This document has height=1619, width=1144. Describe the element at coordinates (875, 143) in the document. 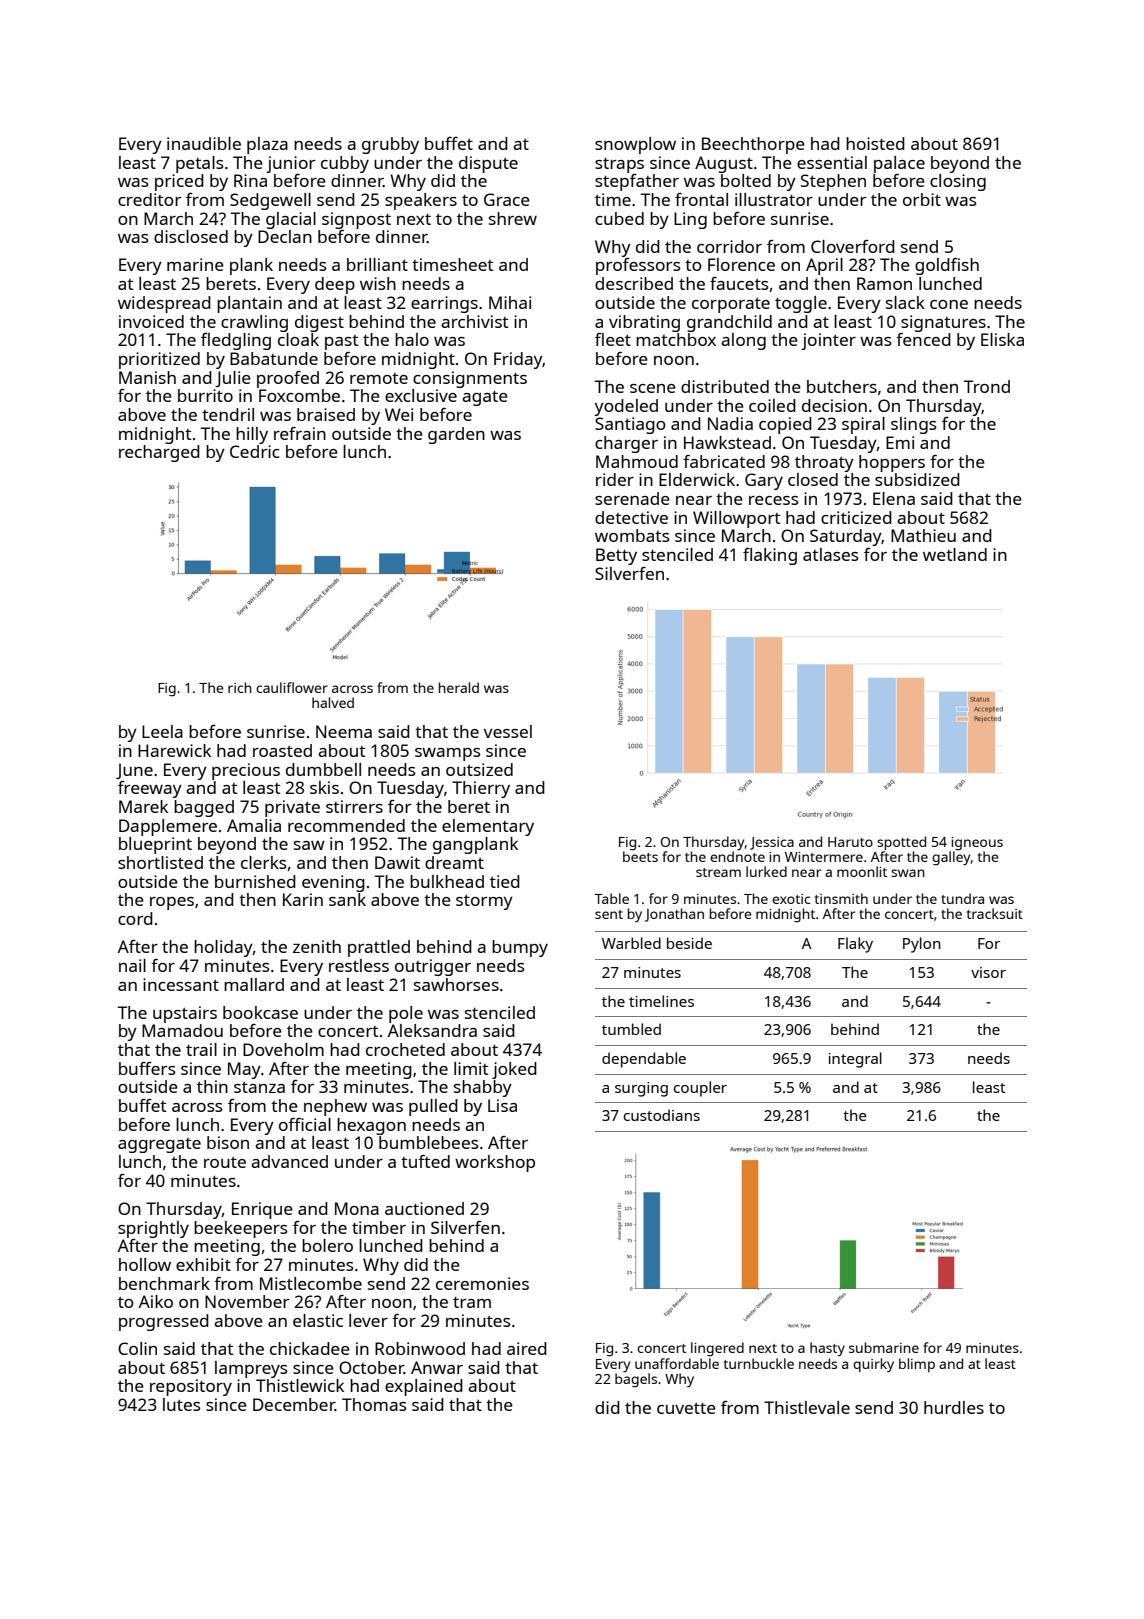

I see `hoisted` at that location.
